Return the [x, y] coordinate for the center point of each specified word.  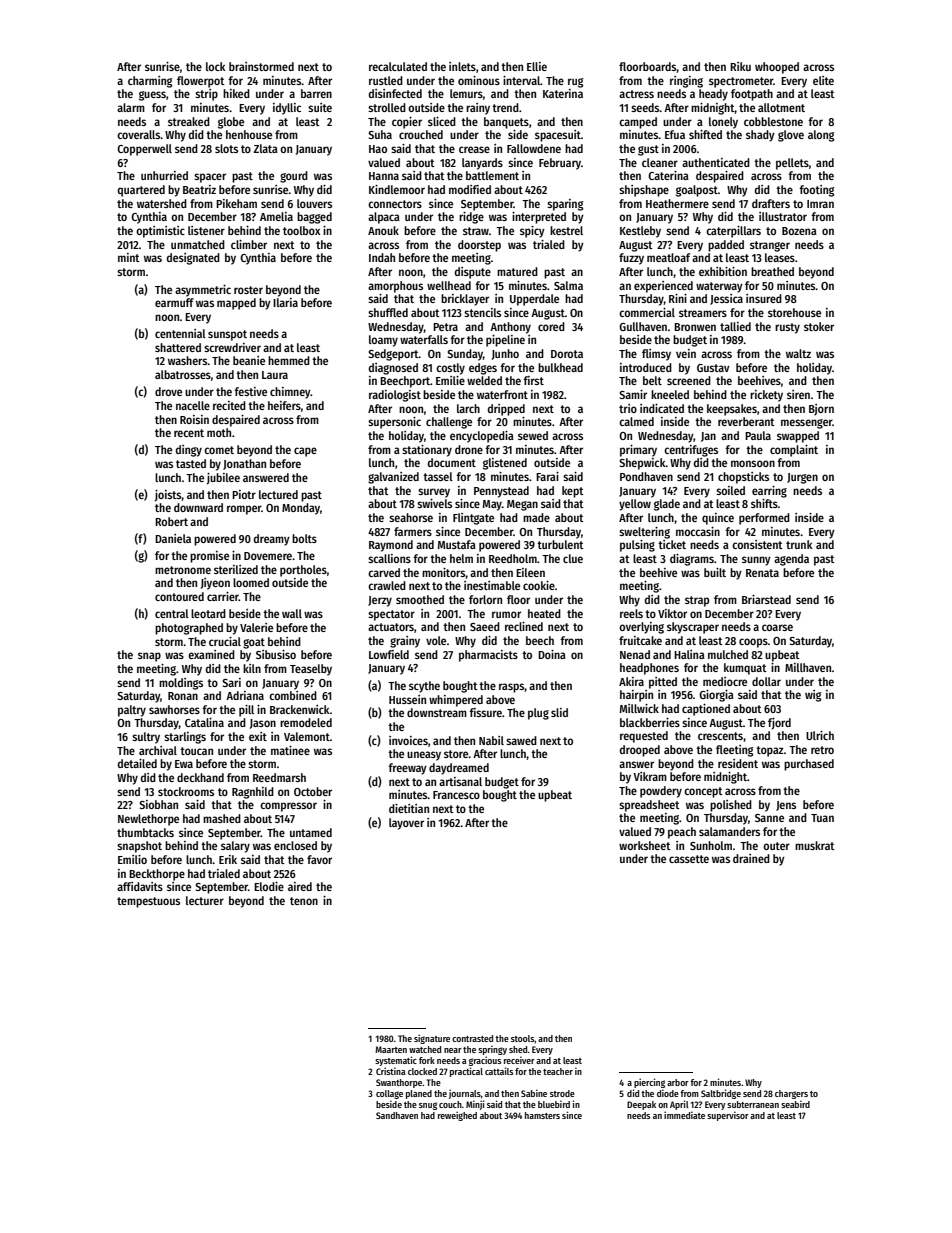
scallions [389, 558]
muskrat [815, 845]
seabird [795, 1104]
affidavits [140, 886]
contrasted [472, 1038]
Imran [820, 204]
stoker [819, 326]
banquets [506, 123]
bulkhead [560, 367]
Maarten [391, 1049]
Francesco [456, 795]
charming [150, 82]
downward [198, 507]
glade [667, 505]
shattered [178, 347]
